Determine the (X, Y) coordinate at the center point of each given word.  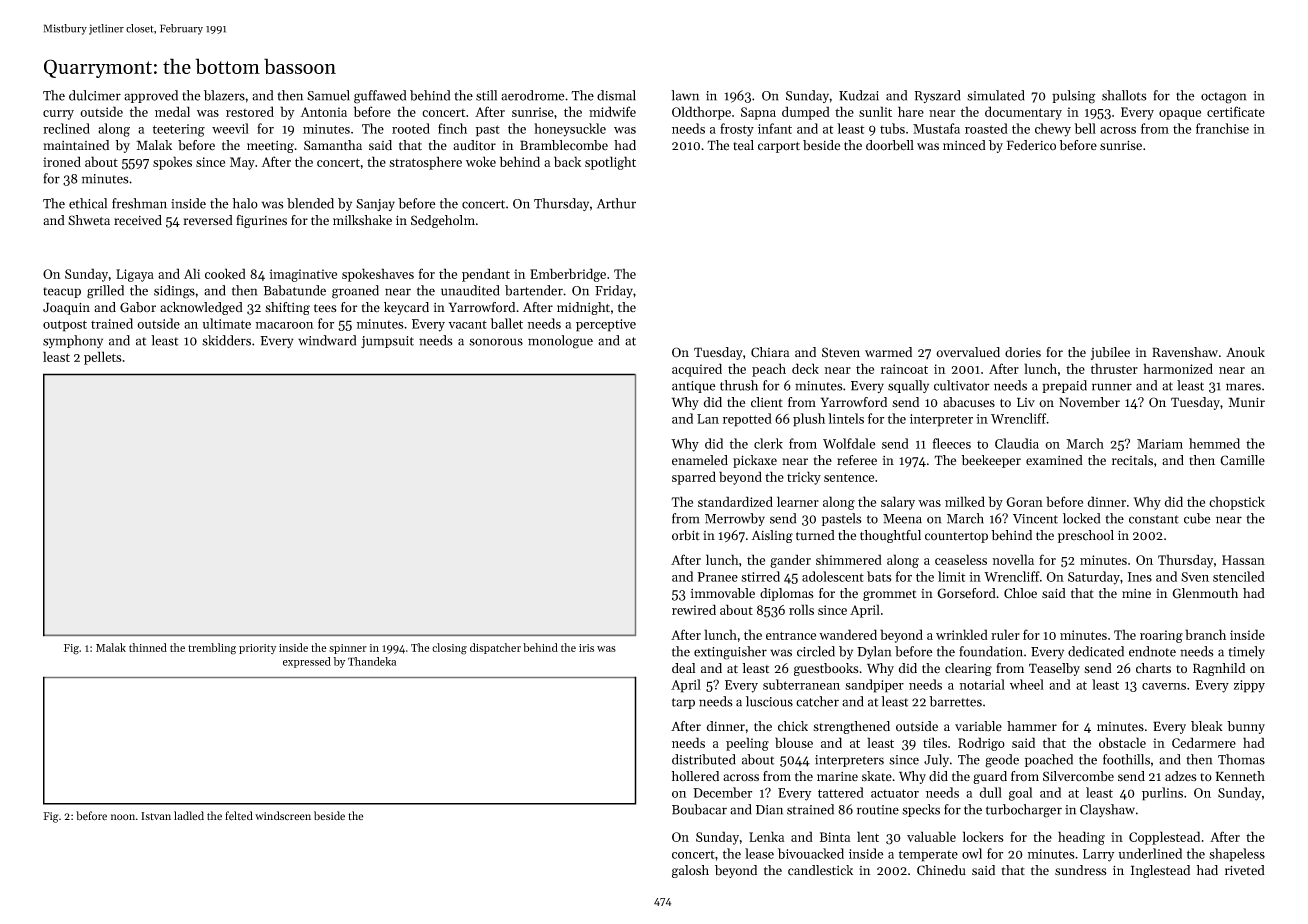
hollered (695, 776)
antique (694, 387)
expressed (307, 662)
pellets (102, 358)
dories (1023, 352)
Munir (1246, 402)
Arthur (616, 203)
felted (239, 816)
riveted (1245, 870)
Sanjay (375, 205)
